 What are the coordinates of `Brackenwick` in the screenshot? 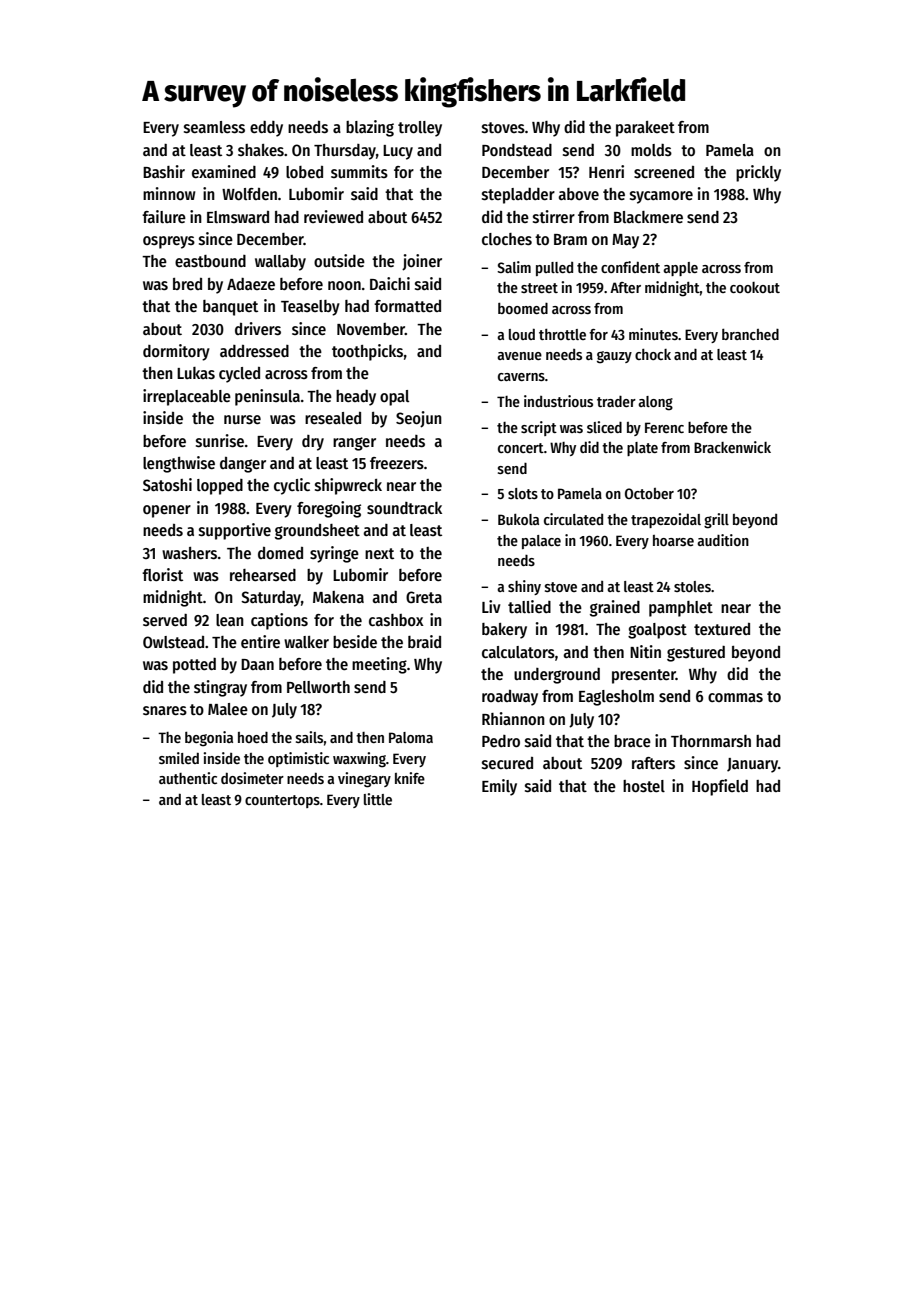 It's located at (732, 447).
